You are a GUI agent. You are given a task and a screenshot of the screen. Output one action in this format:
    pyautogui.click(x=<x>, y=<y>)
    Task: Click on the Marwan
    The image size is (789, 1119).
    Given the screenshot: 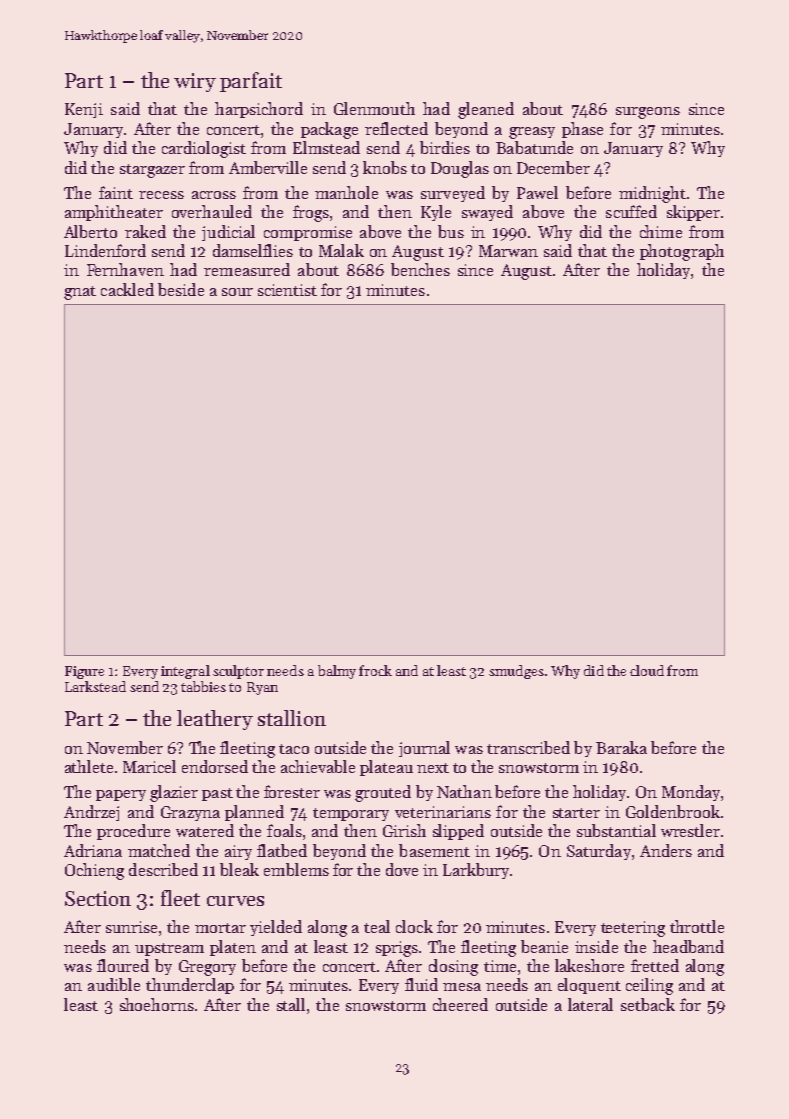 What is the action you would take?
    pyautogui.click(x=508, y=251)
